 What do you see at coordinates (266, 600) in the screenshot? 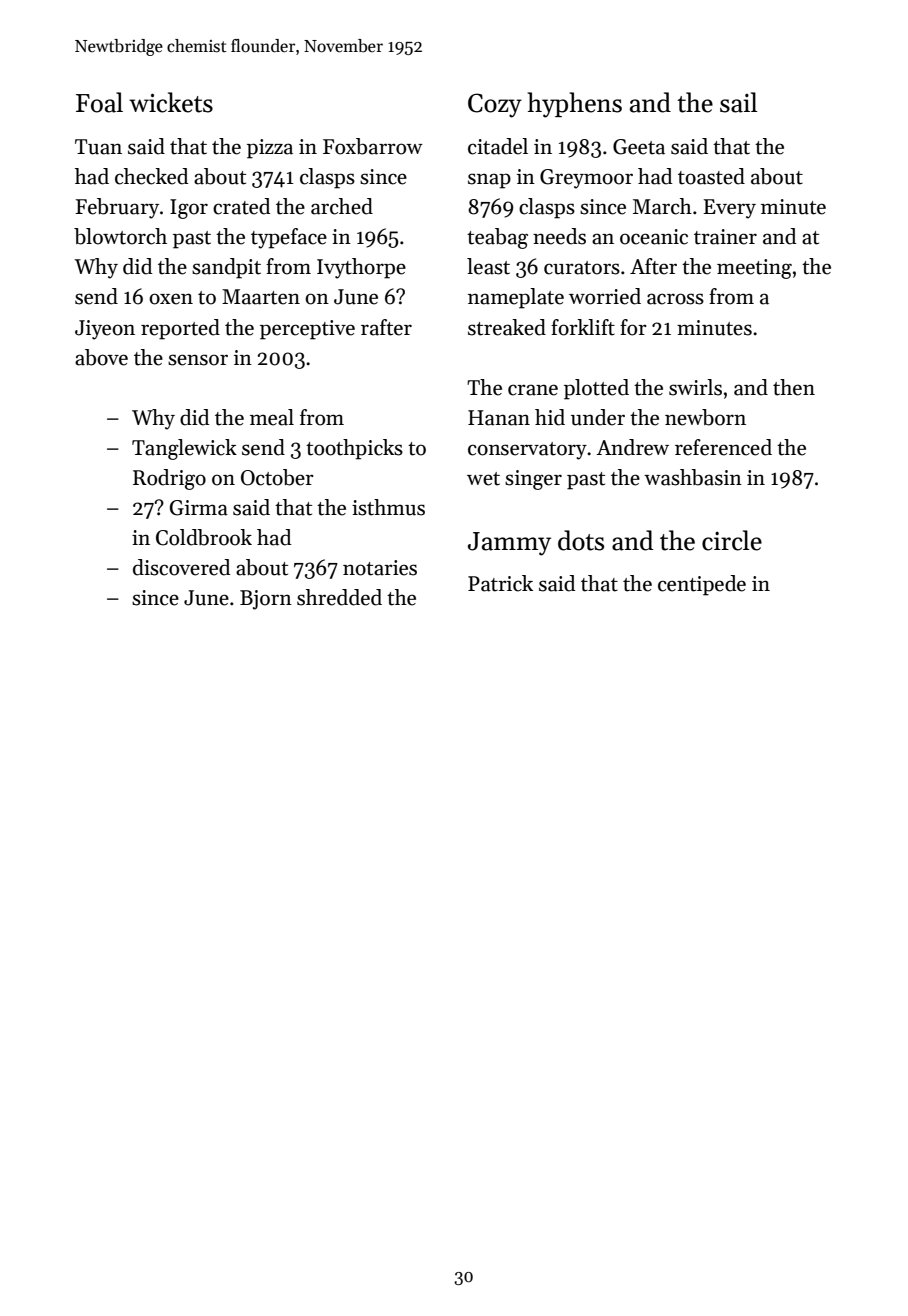
I see `Bjorn` at bounding box center [266, 600].
